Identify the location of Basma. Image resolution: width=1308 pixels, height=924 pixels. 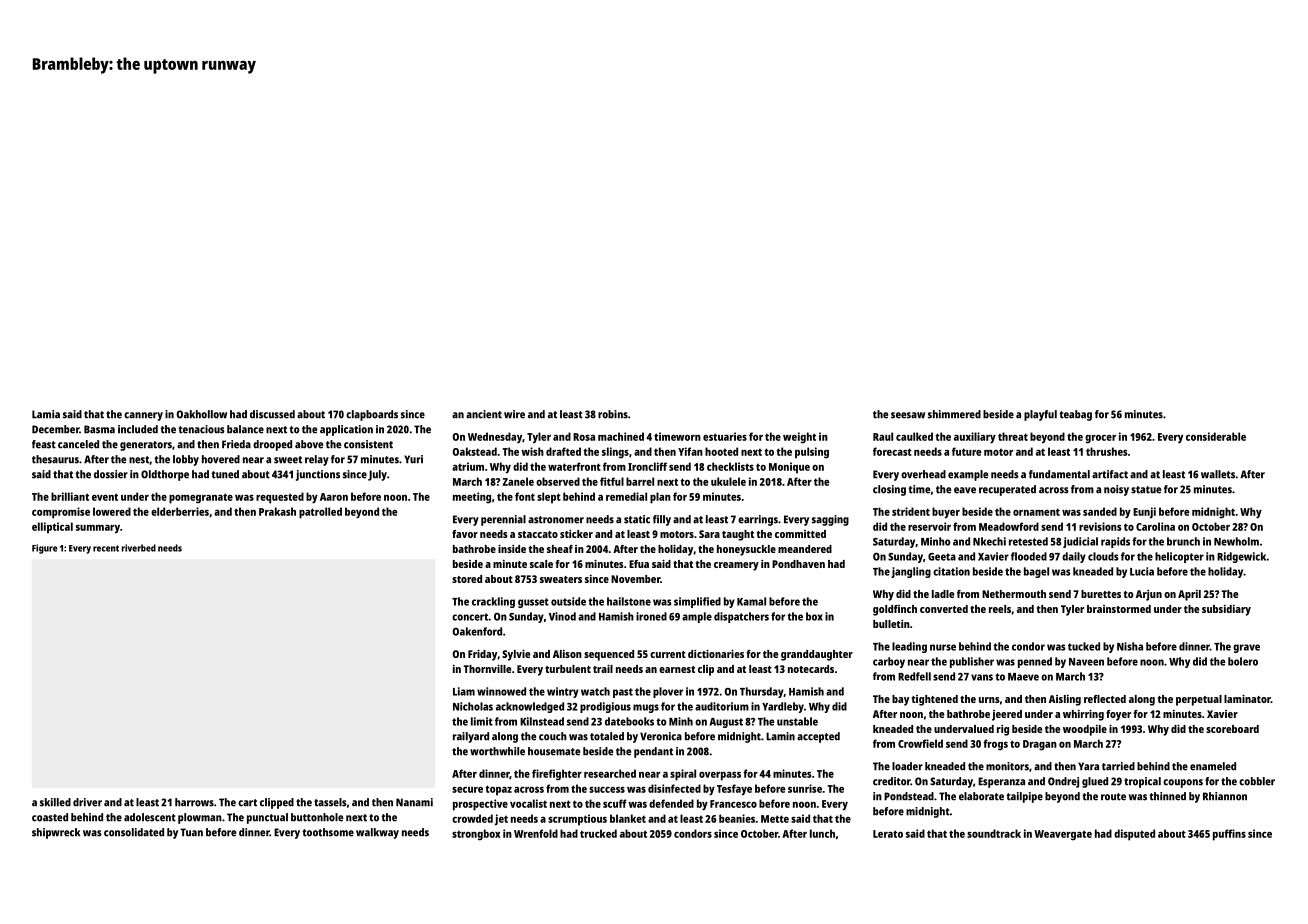
(99, 429).
